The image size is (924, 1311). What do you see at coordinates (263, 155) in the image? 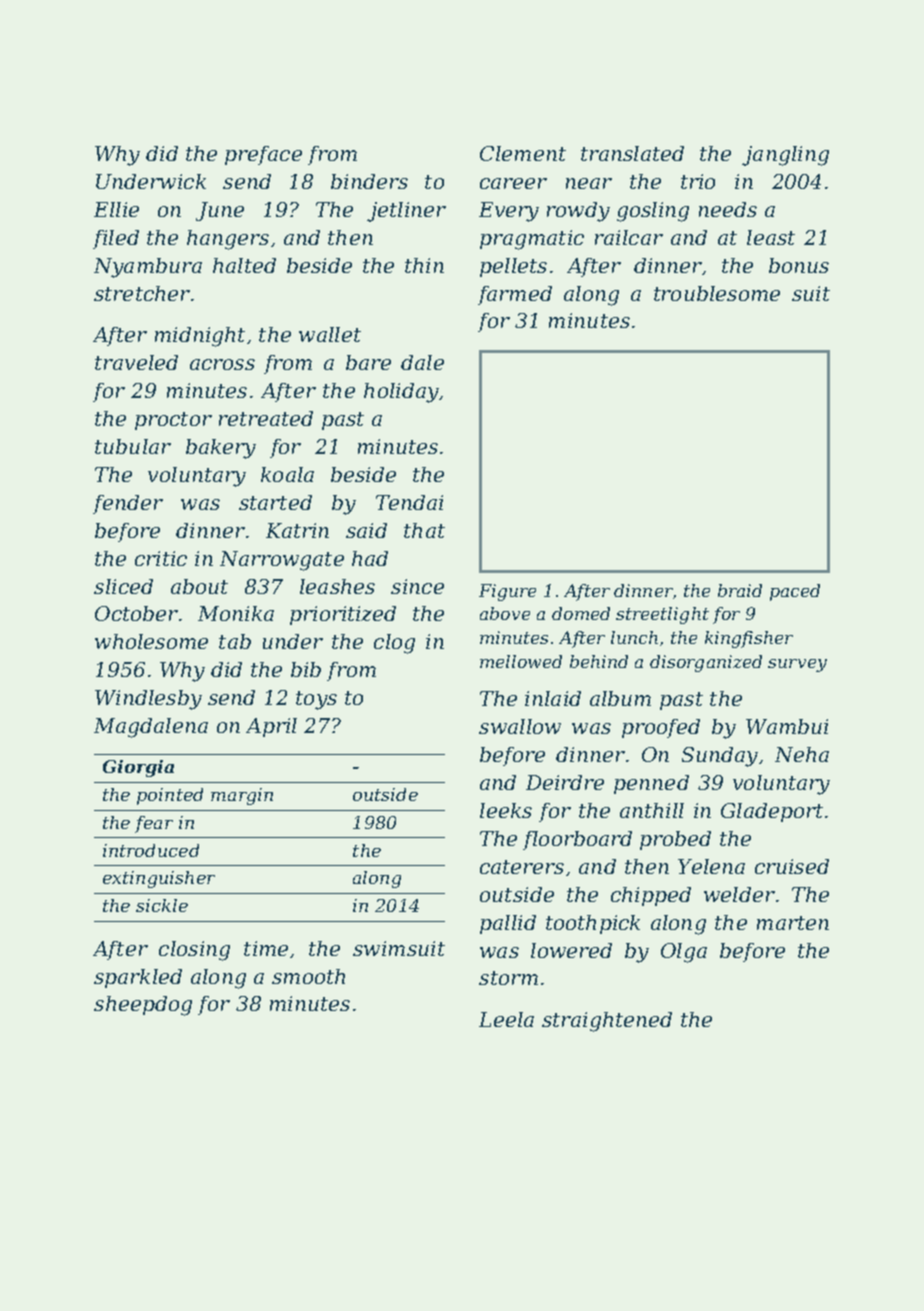
I see `preface` at bounding box center [263, 155].
